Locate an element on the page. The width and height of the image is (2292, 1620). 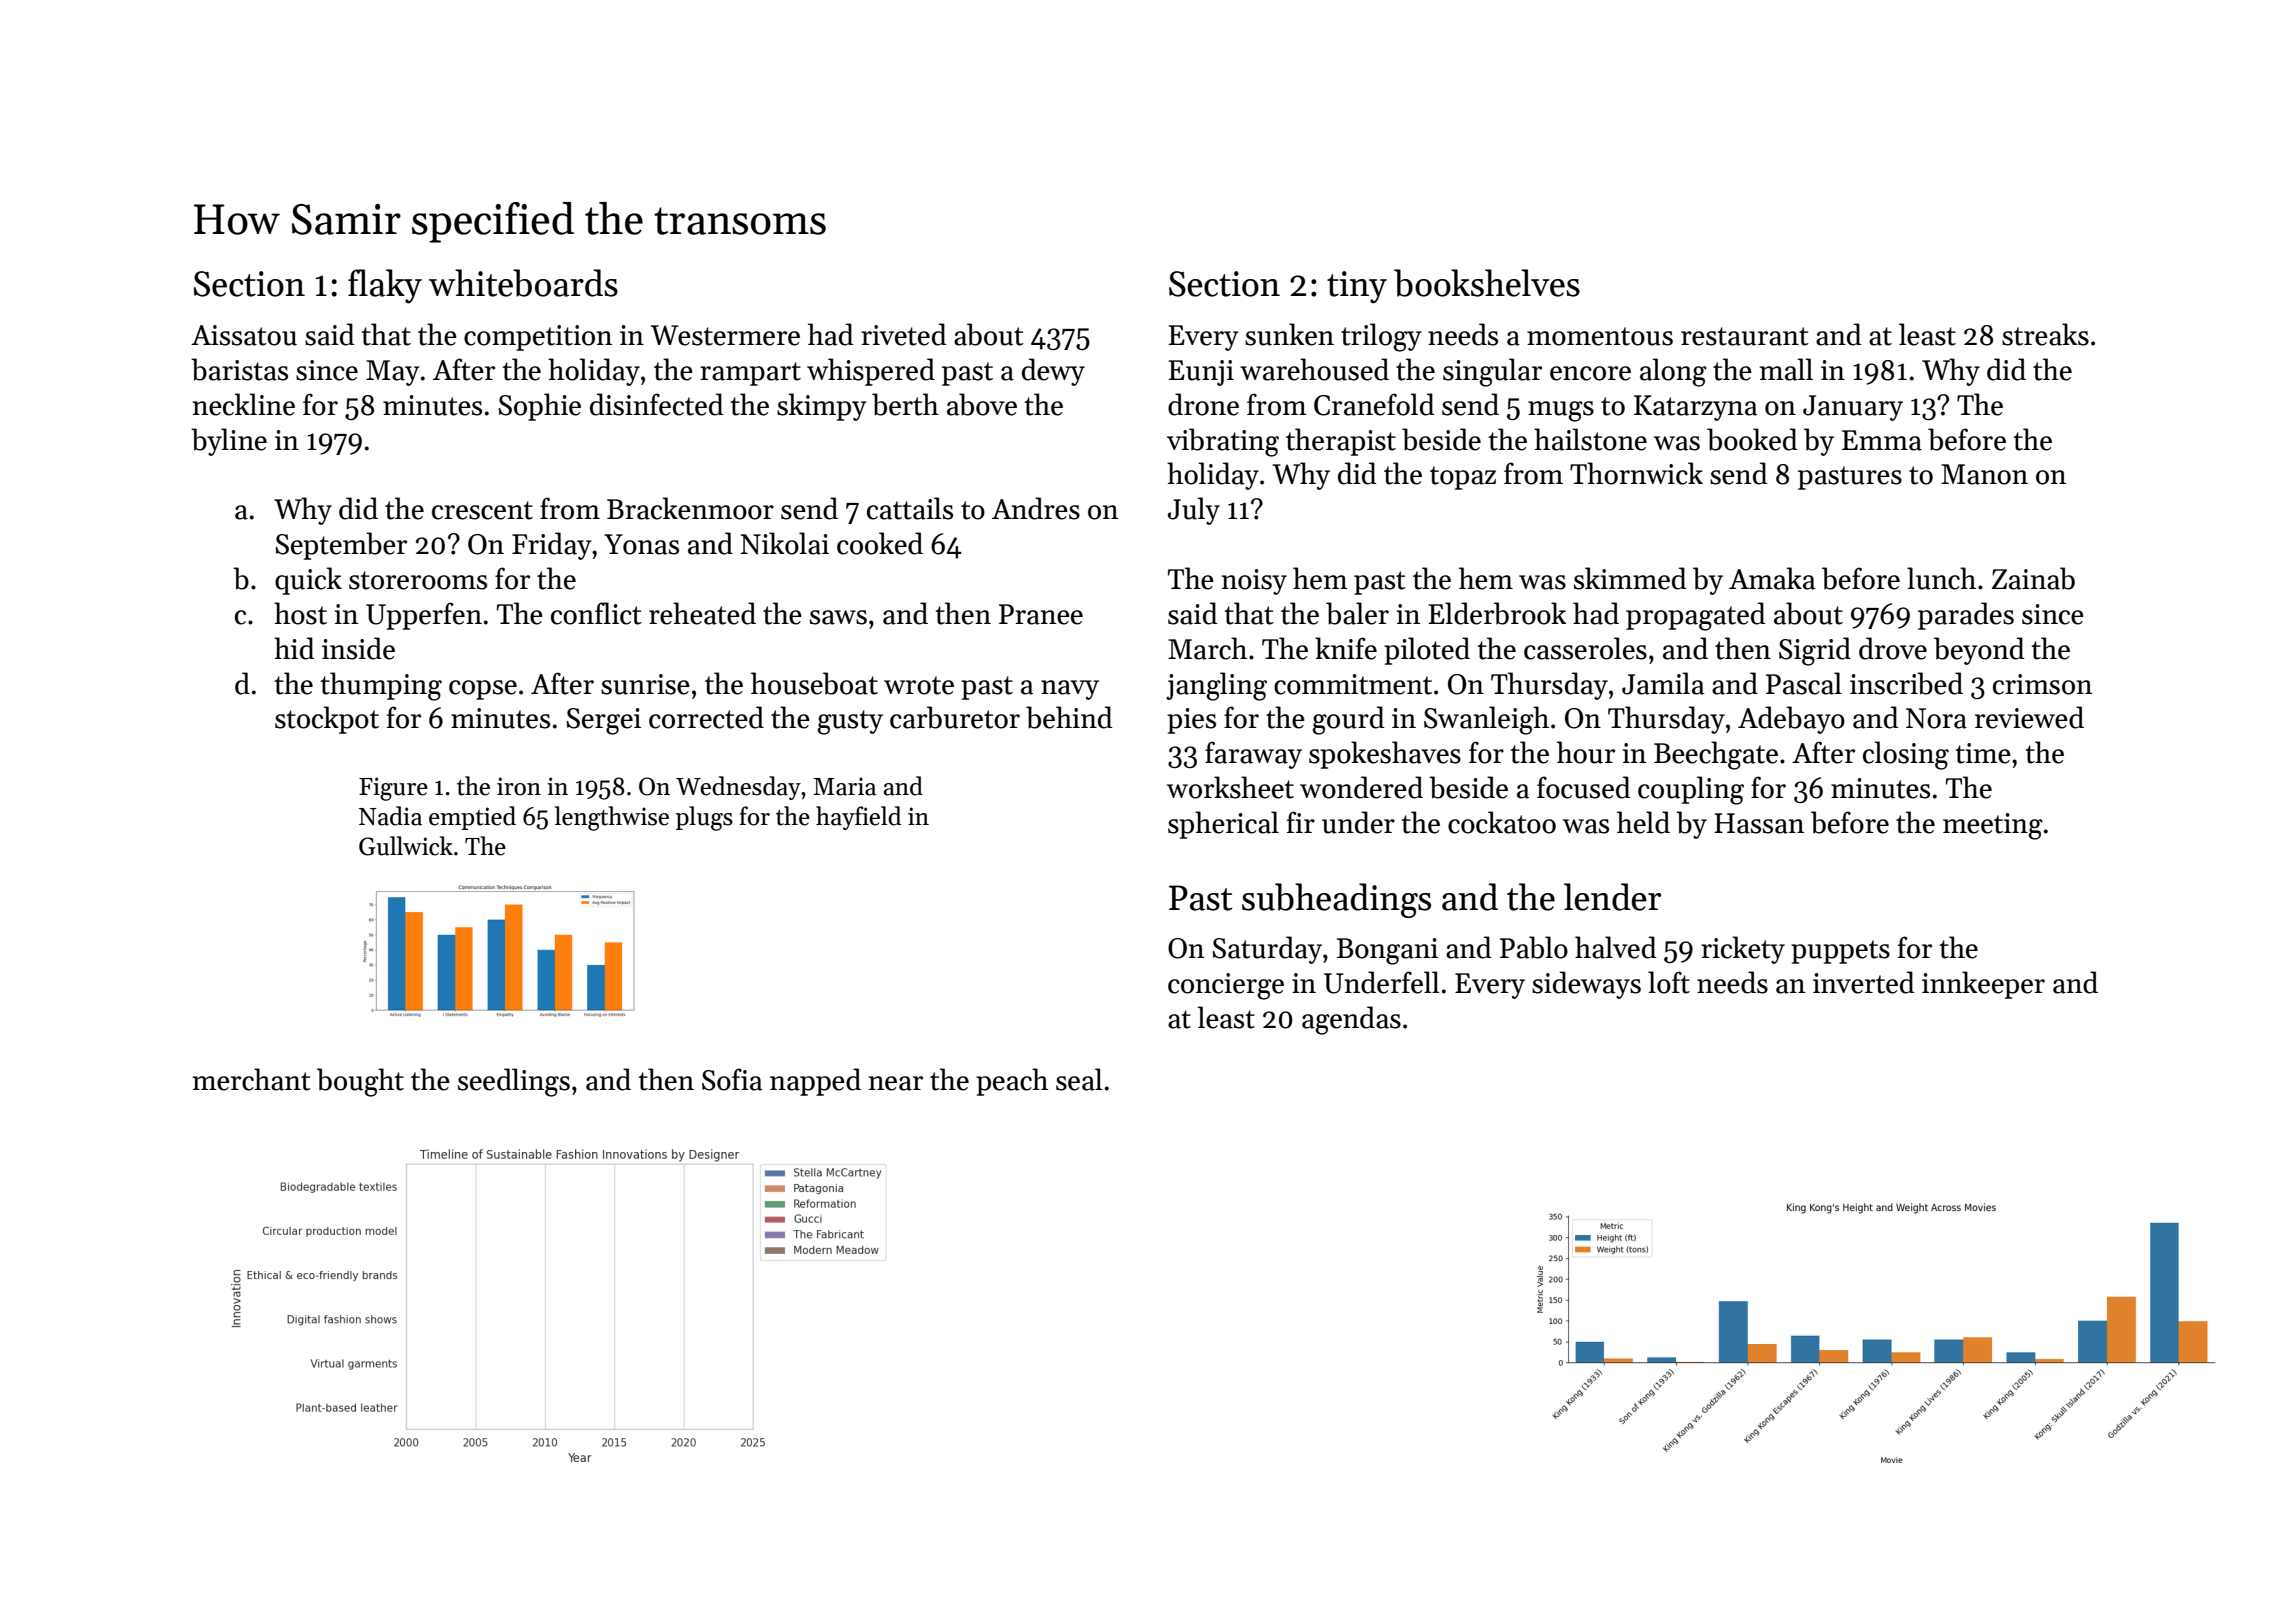
Bongani is located at coordinates (1387, 951).
